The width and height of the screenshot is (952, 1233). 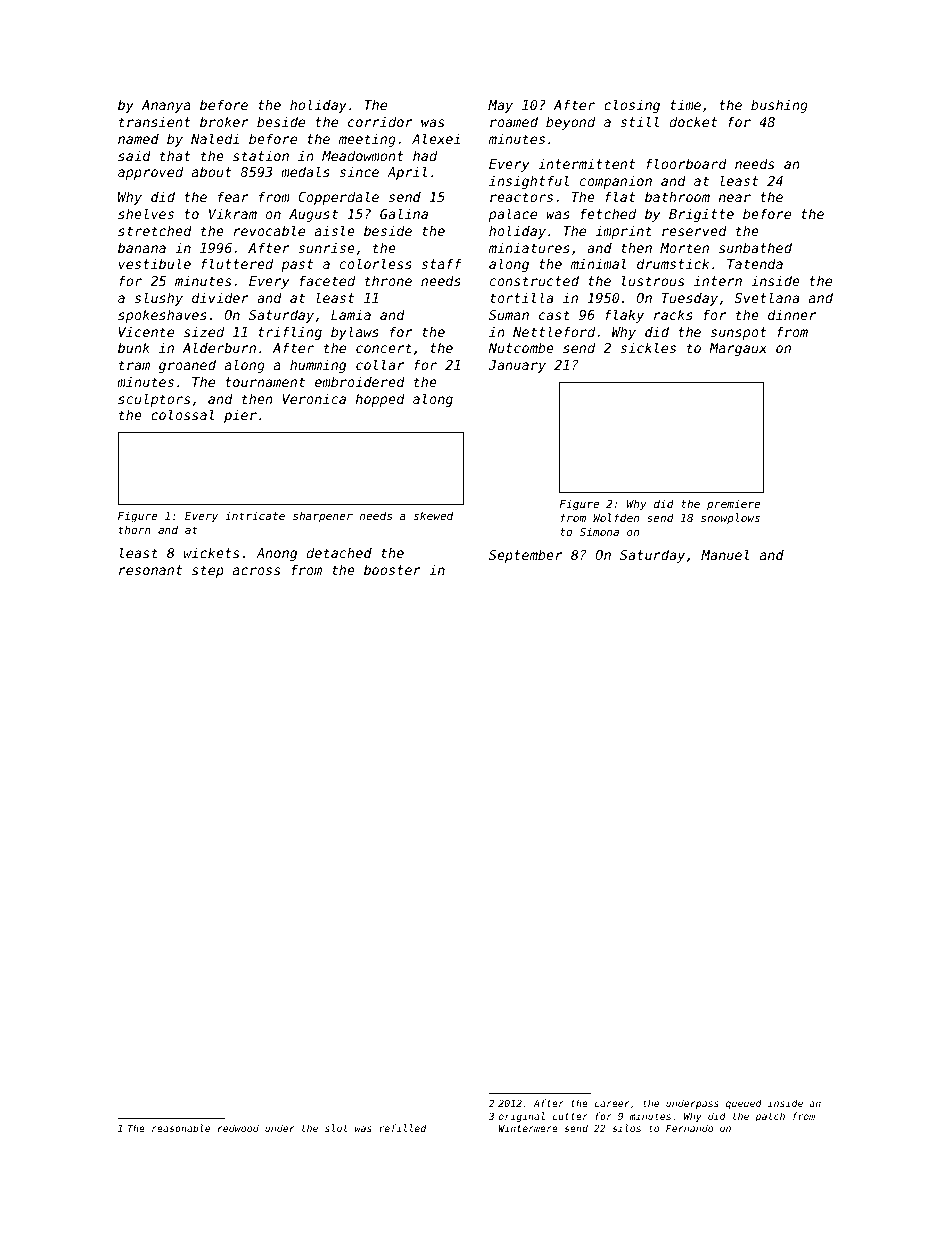 I want to click on Ananya, so click(x=166, y=106).
